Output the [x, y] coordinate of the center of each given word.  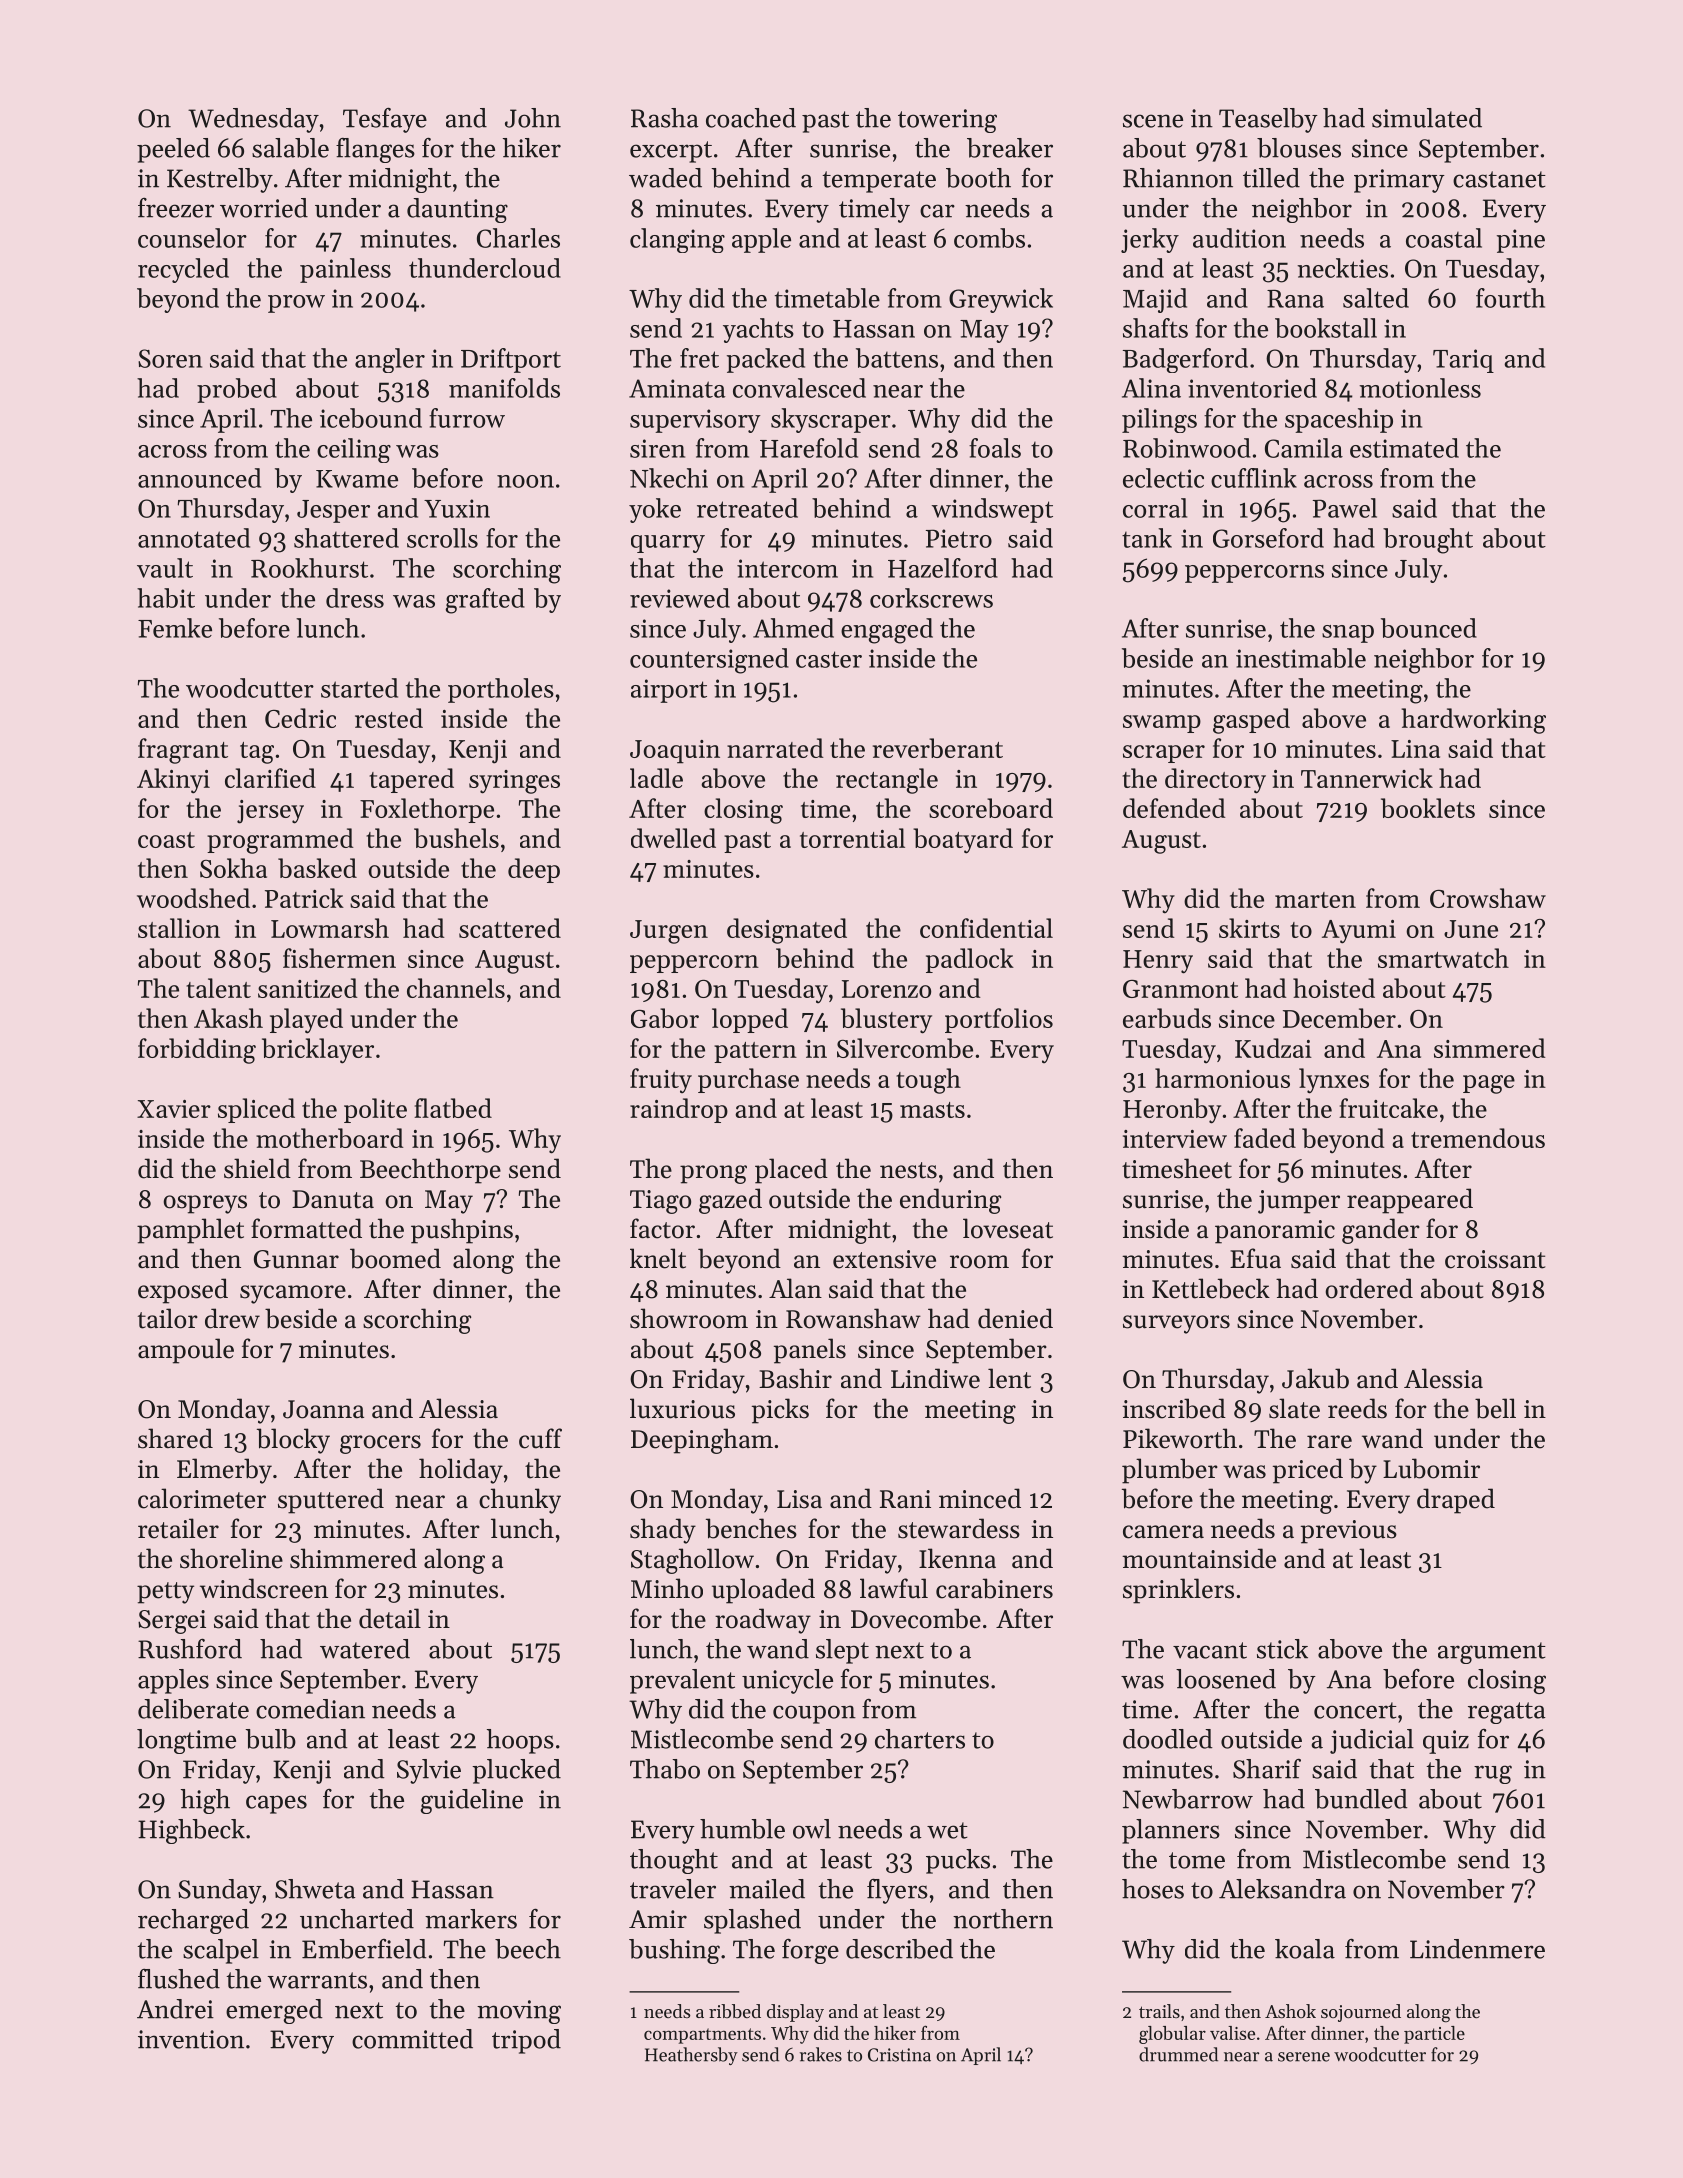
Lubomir [1431, 1468]
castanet [1499, 179]
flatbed [453, 1108]
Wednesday [253, 120]
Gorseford [1268, 538]
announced [199, 478]
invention [191, 2039]
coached [751, 118]
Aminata [677, 388]
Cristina [899, 2055]
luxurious [682, 1408]
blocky [293, 1441]
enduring [950, 1201]
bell [1495, 1408]
